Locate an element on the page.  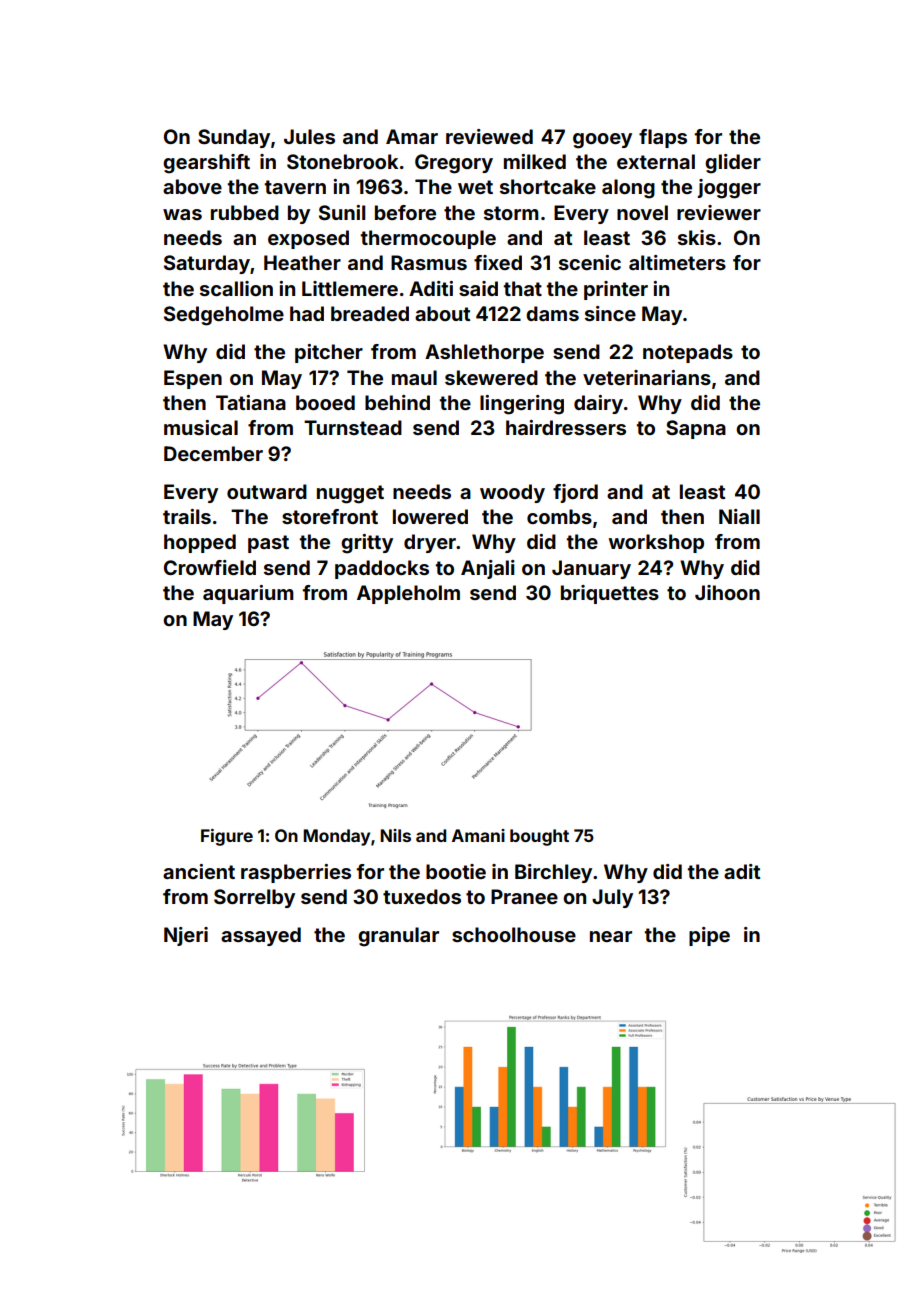
aquarium is located at coordinates (248, 594).
